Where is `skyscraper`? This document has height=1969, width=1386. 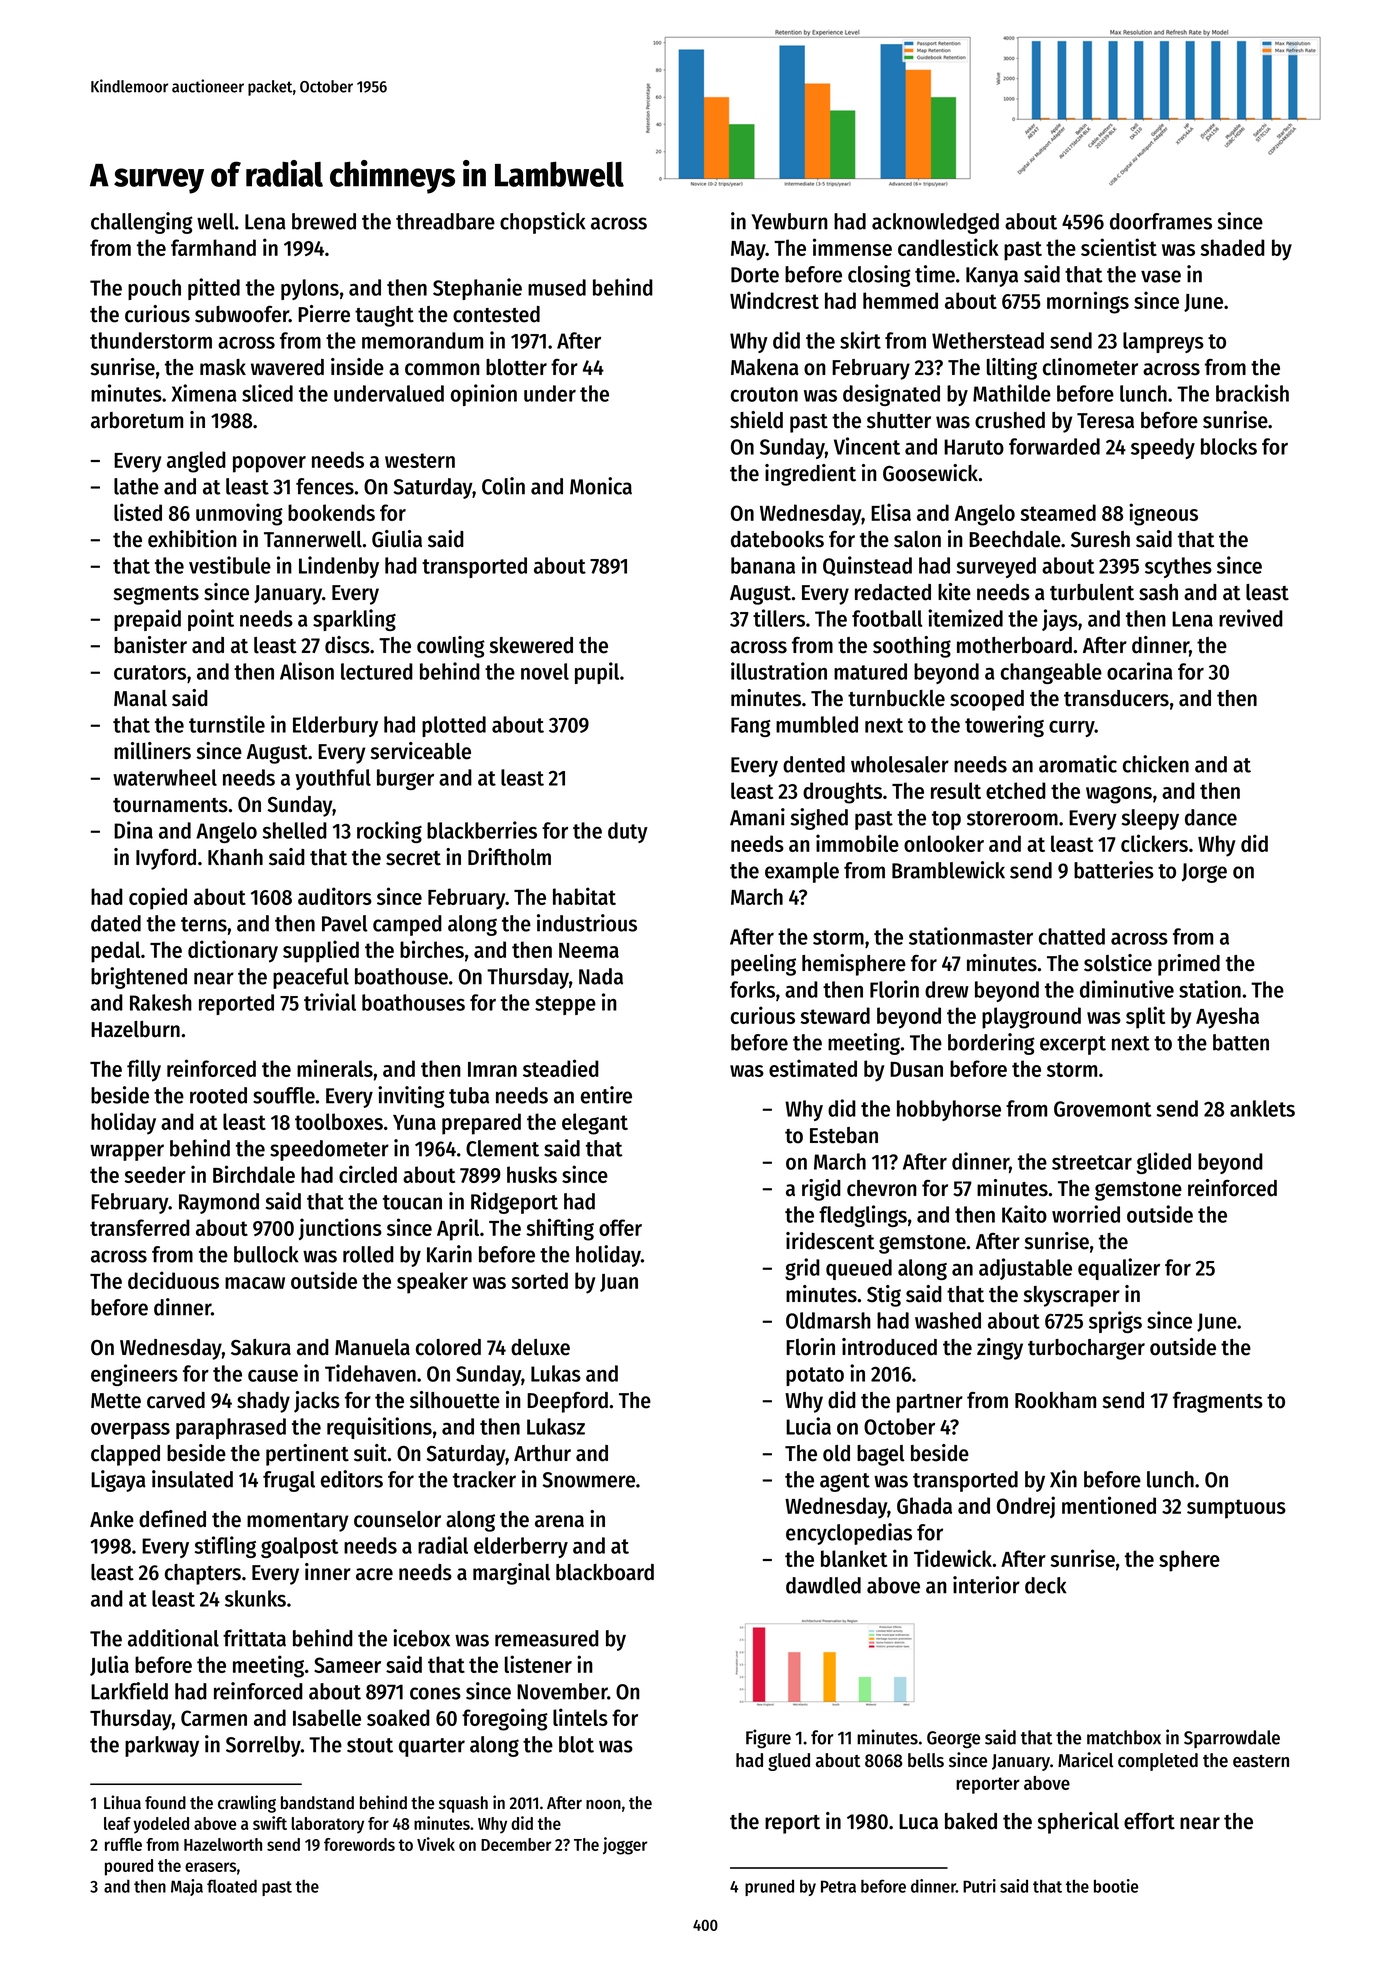
skyscraper is located at coordinates (1072, 1296).
